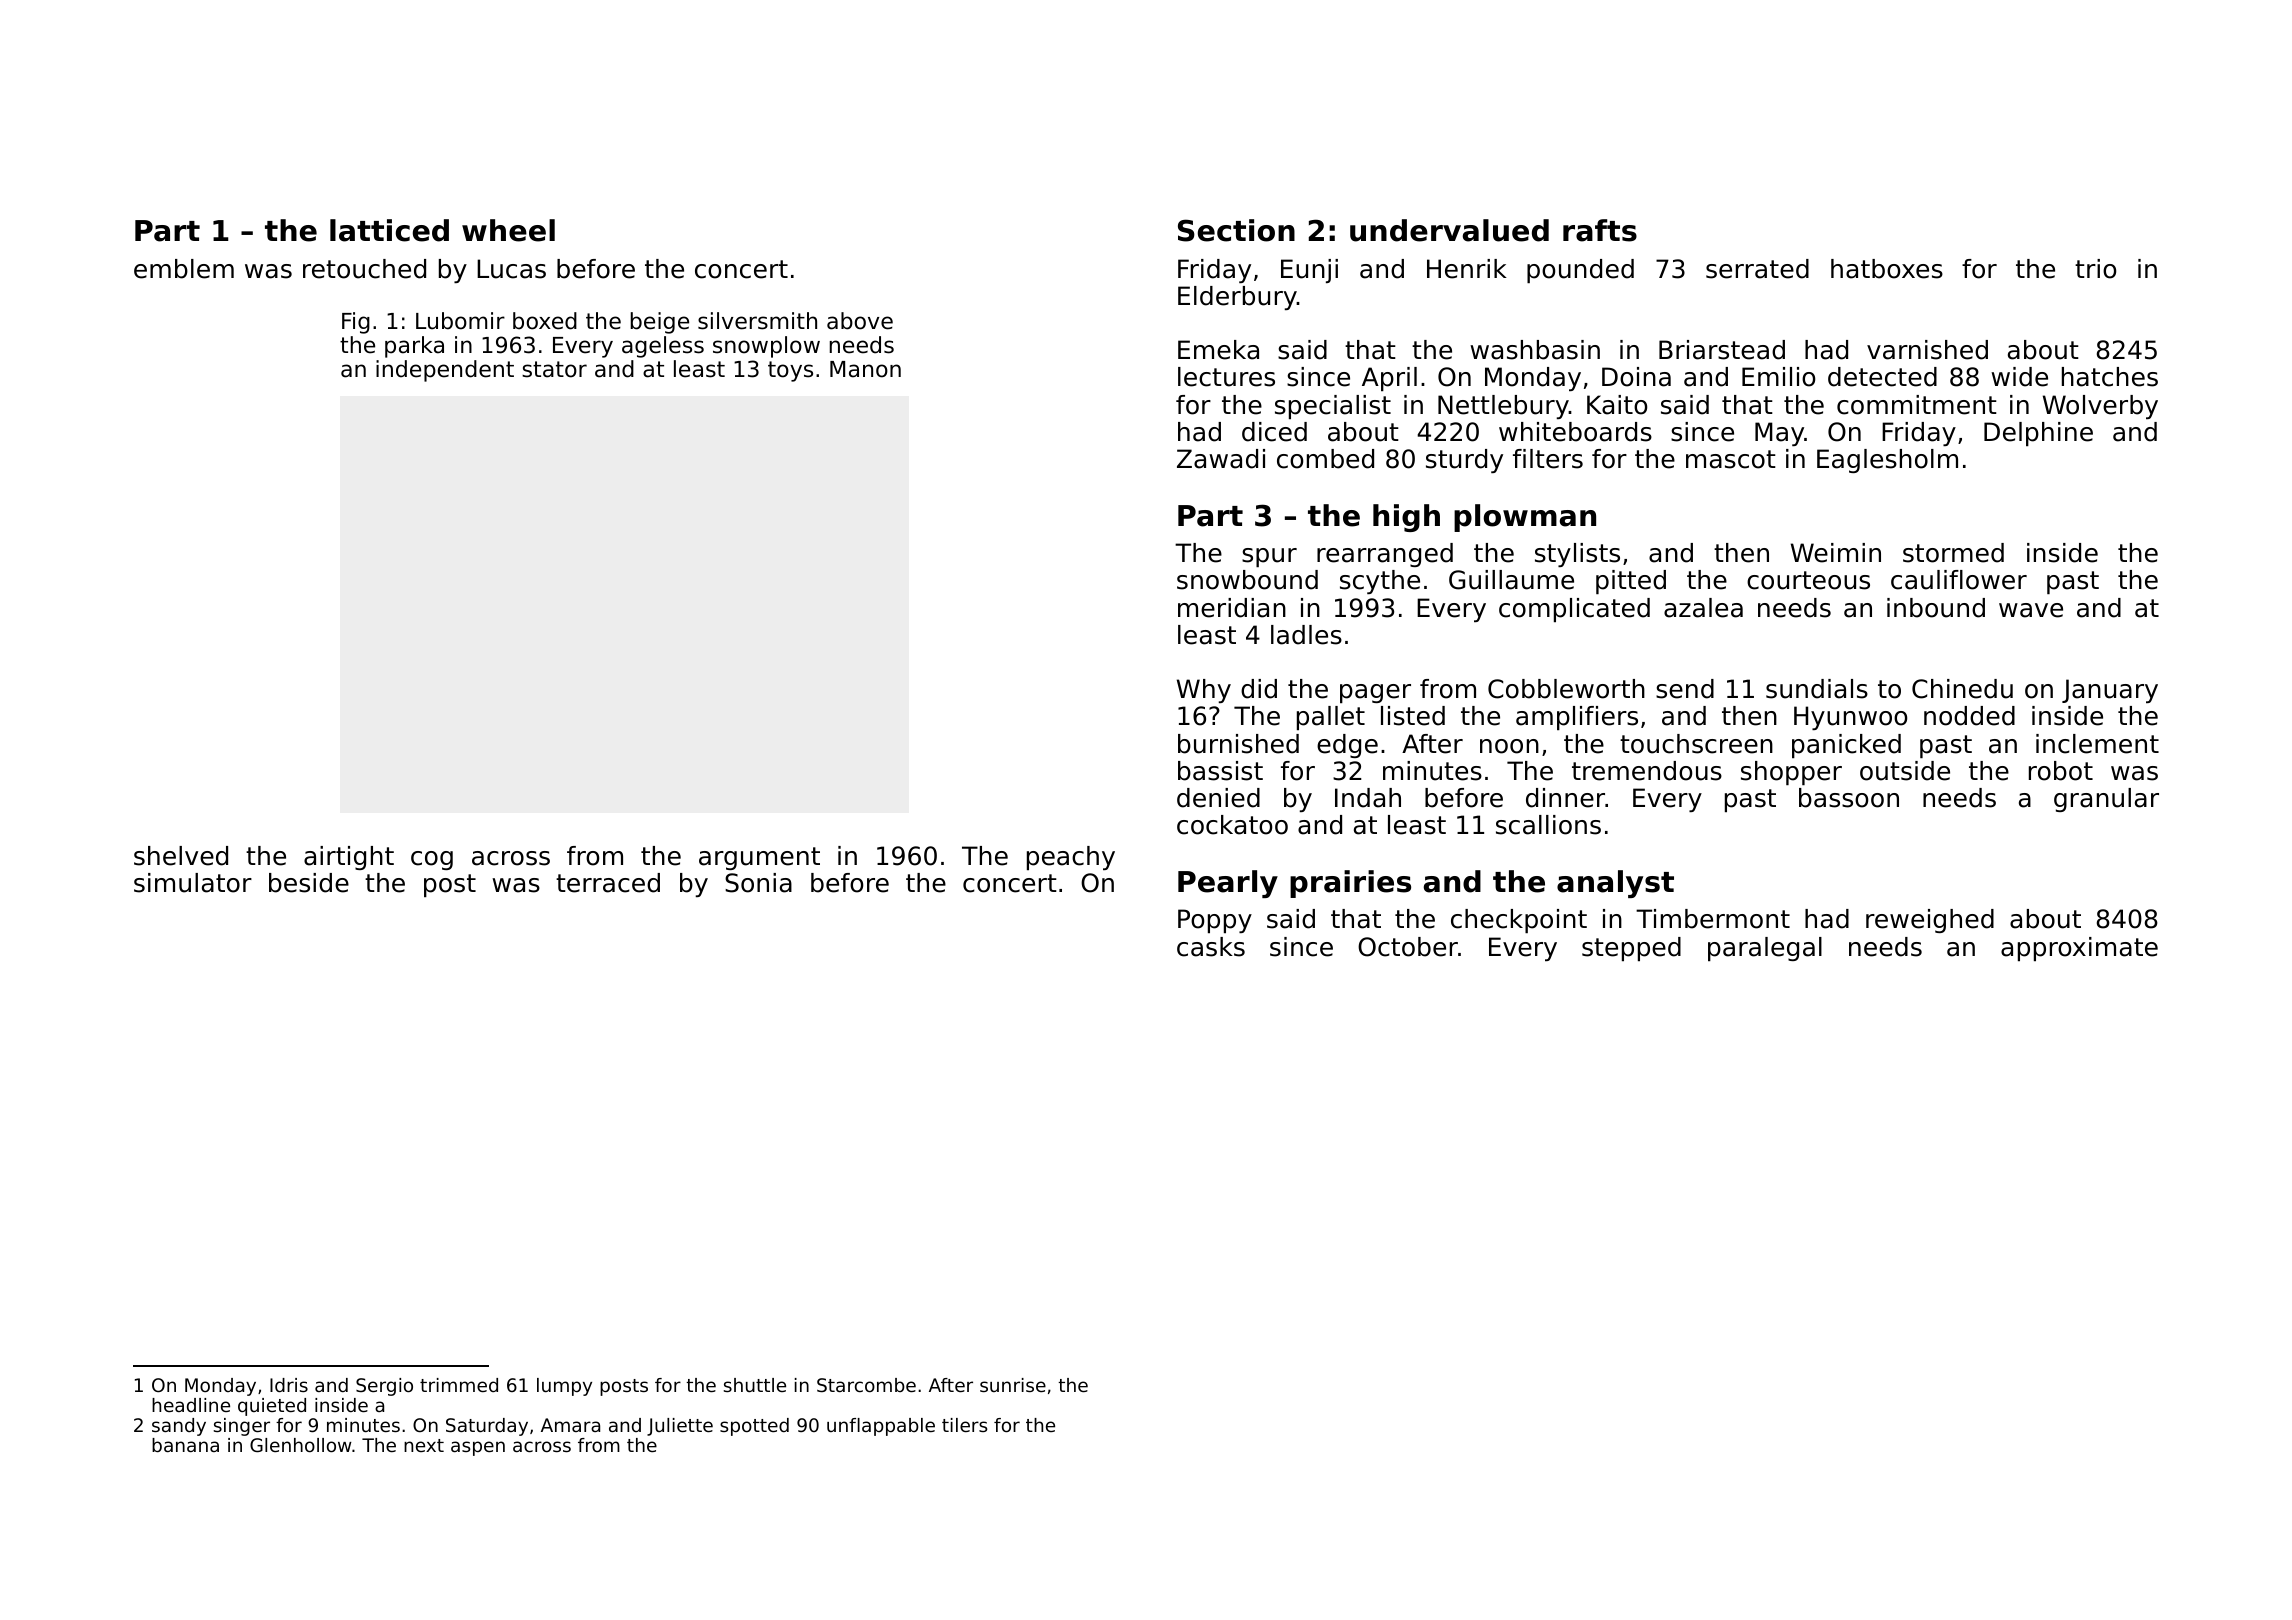 Image resolution: width=2292 pixels, height=1620 pixels. What do you see at coordinates (445, 371) in the screenshot?
I see `independent` at bounding box center [445, 371].
